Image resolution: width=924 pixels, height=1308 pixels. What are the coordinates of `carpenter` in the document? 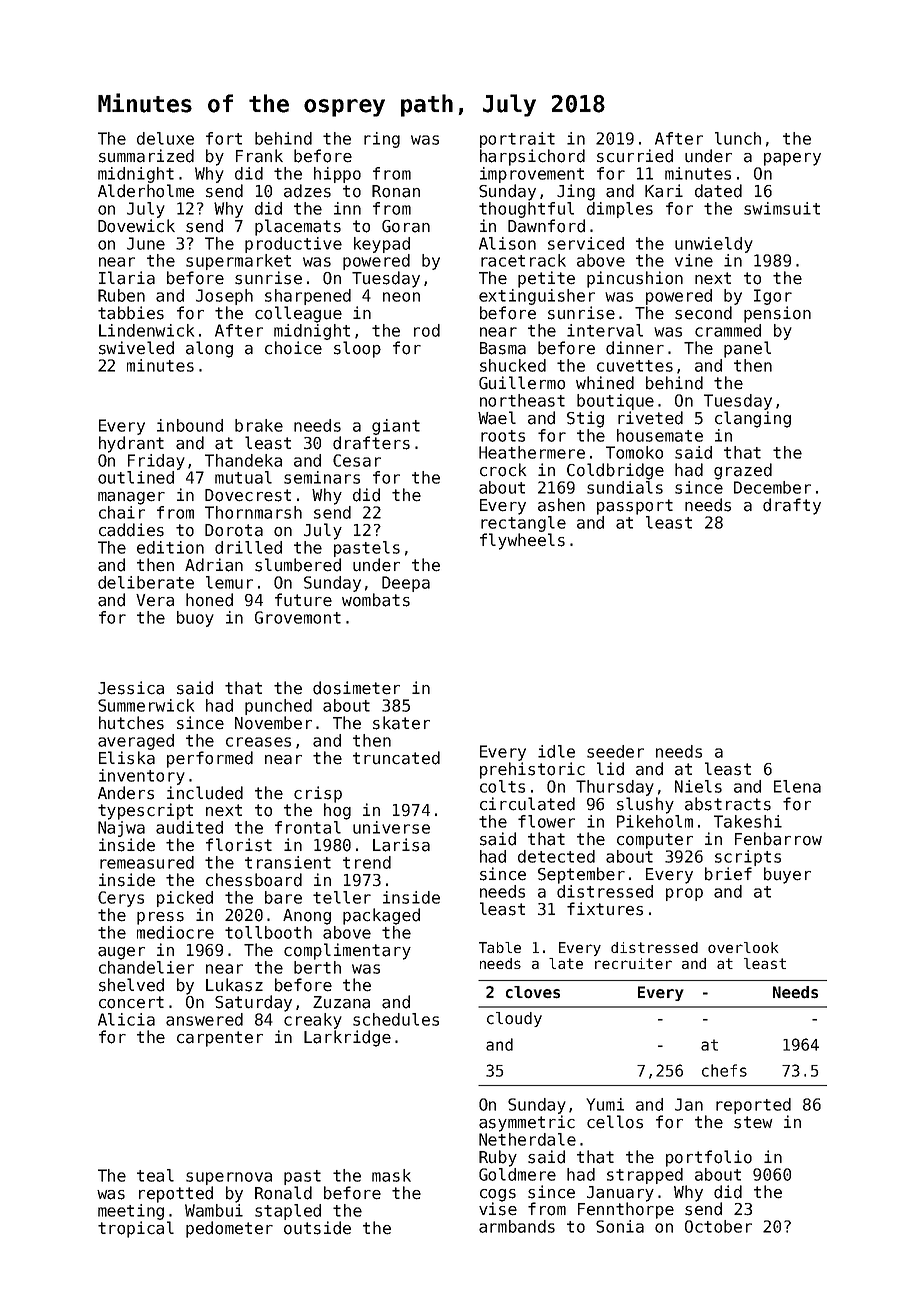 It's located at (220, 1039).
